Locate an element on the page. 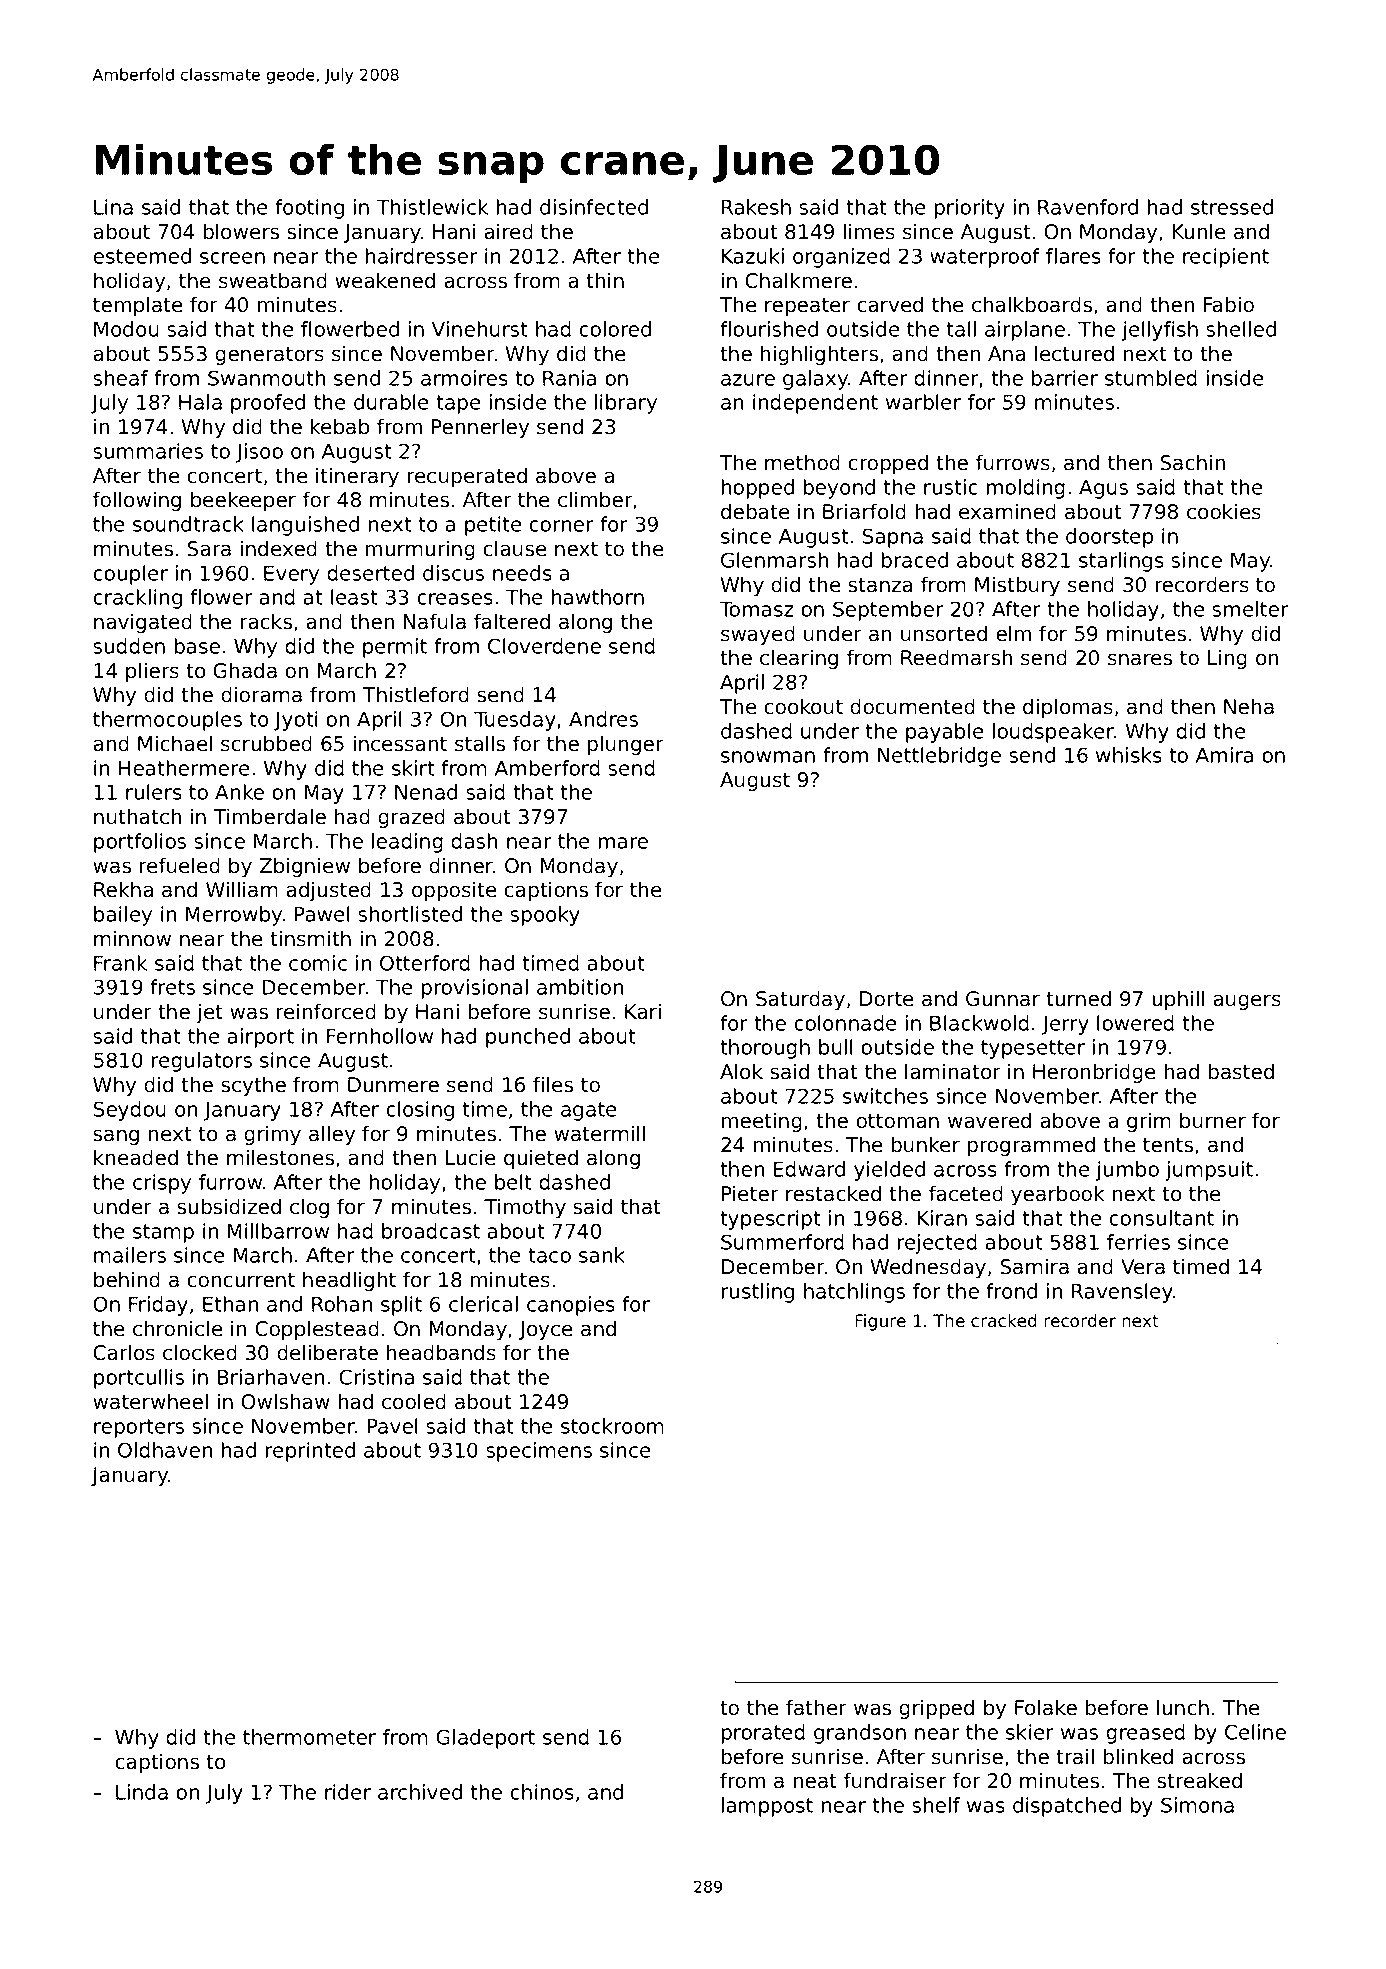 The image size is (1386, 1969). Linda is located at coordinates (142, 1792).
